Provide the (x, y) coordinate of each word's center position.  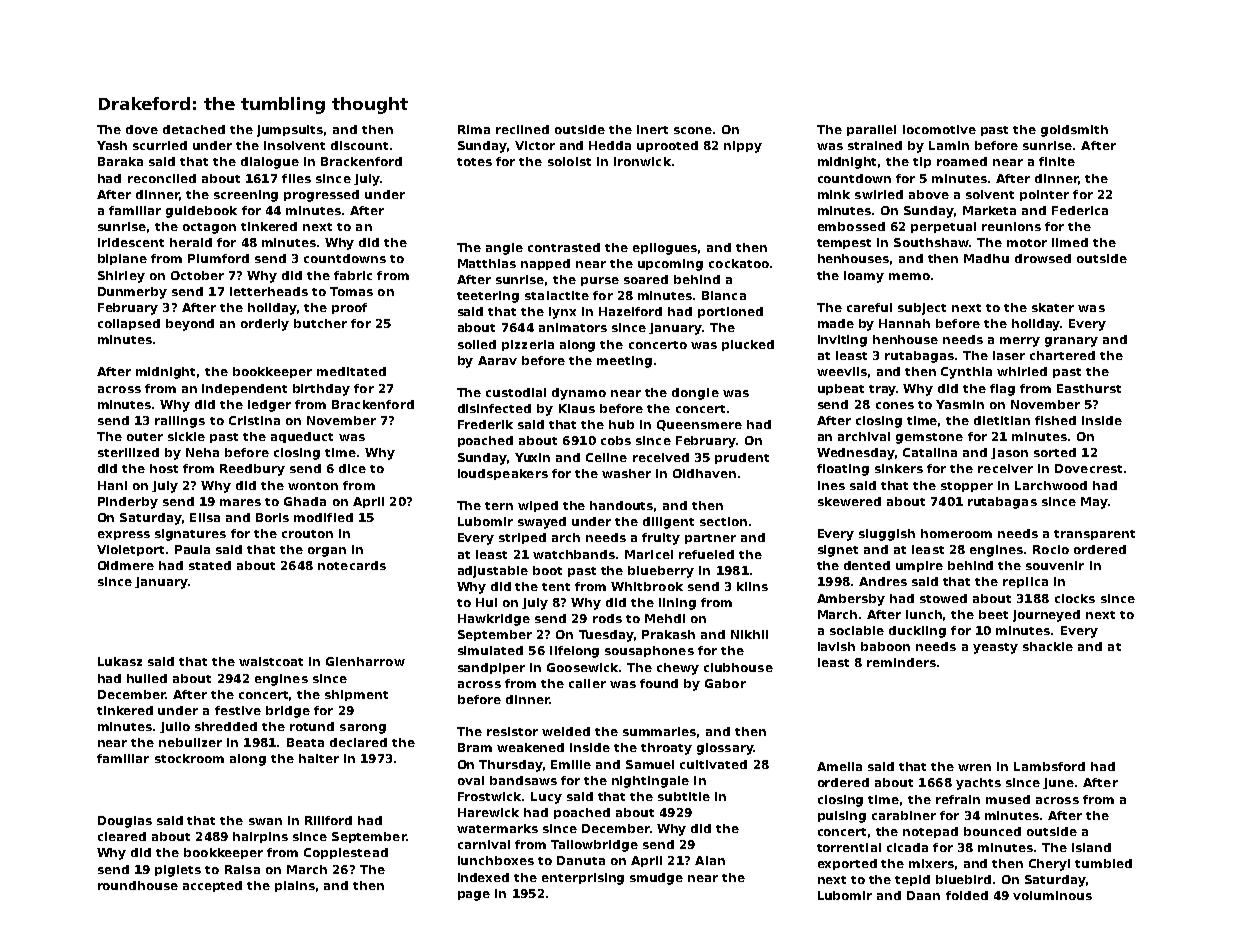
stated (210, 565)
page (474, 896)
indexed (483, 877)
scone (693, 130)
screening (246, 196)
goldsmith (1074, 131)
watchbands (574, 554)
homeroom (956, 533)
